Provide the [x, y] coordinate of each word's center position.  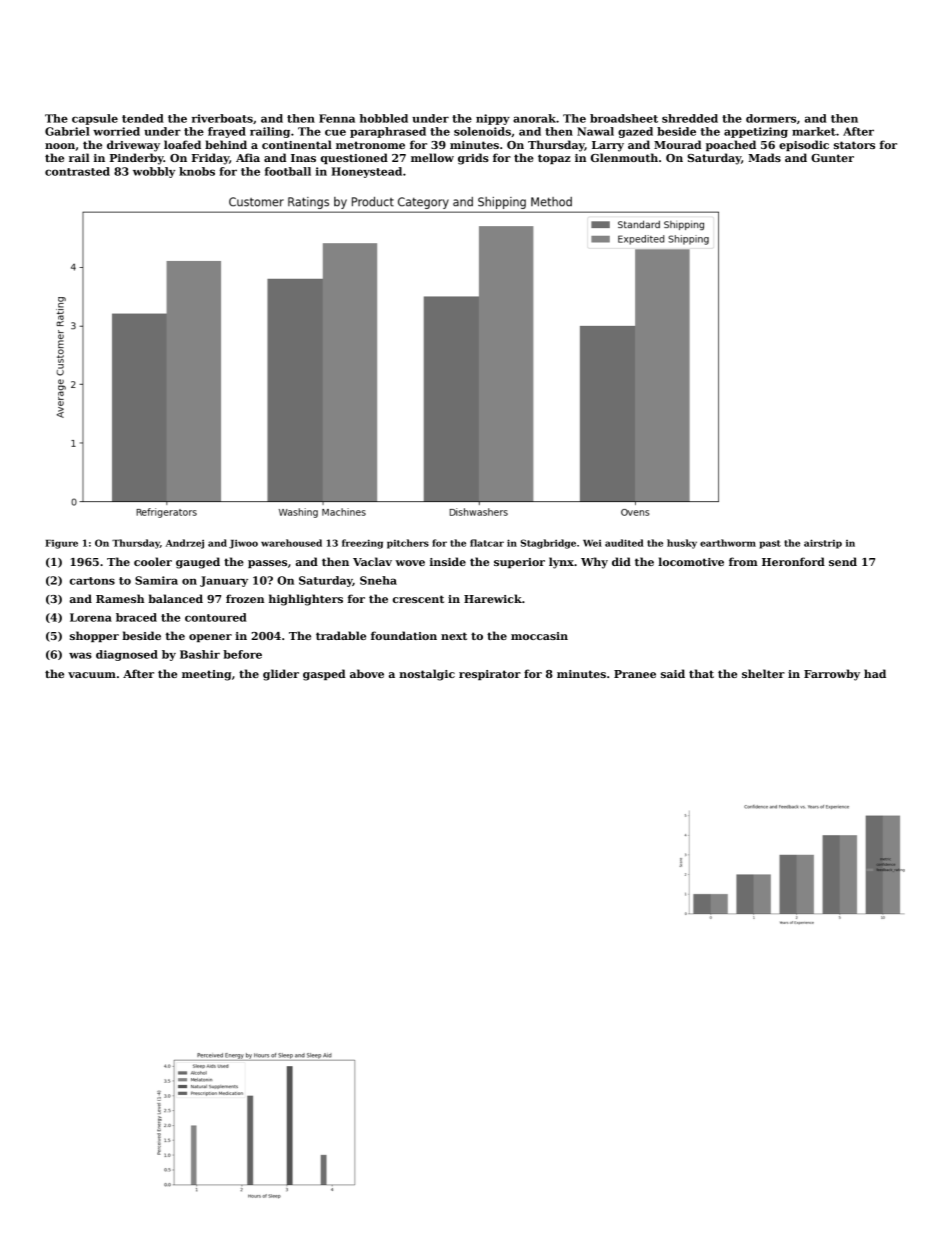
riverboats [222, 118]
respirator [490, 675]
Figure [61, 544]
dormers [771, 118]
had [875, 673]
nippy [493, 119]
